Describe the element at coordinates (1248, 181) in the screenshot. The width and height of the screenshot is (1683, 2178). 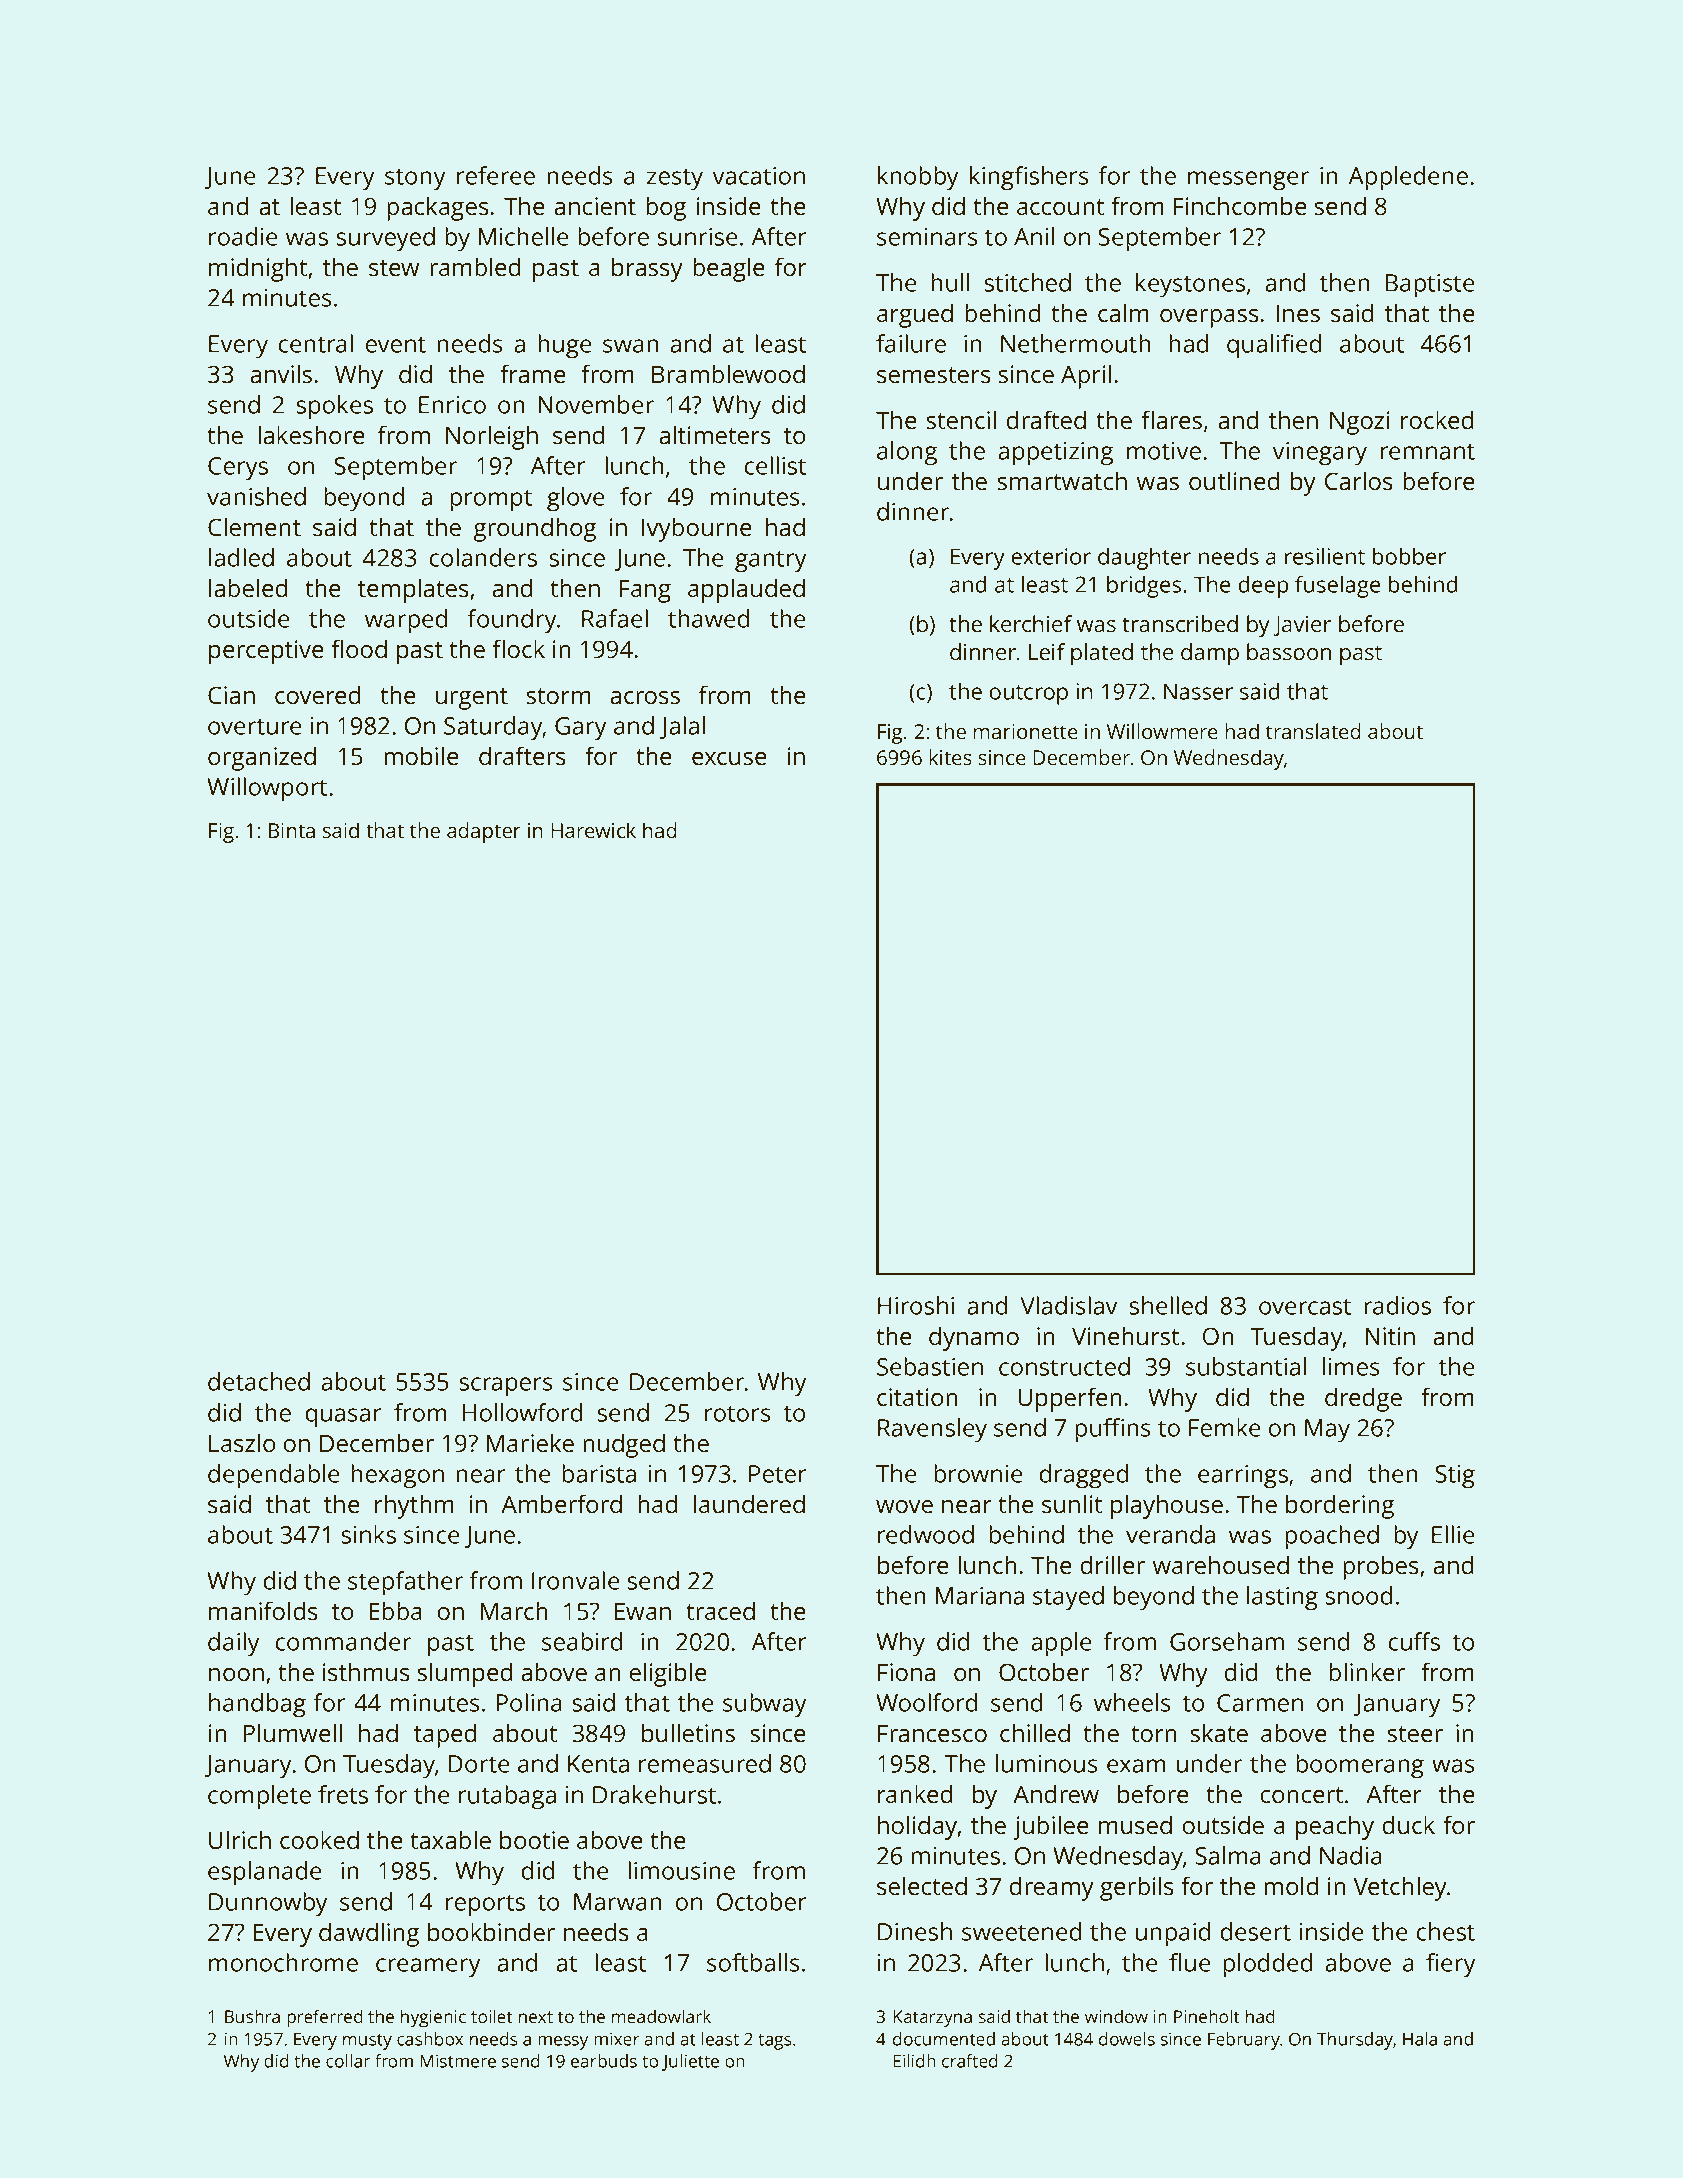
I see `messenger` at that location.
